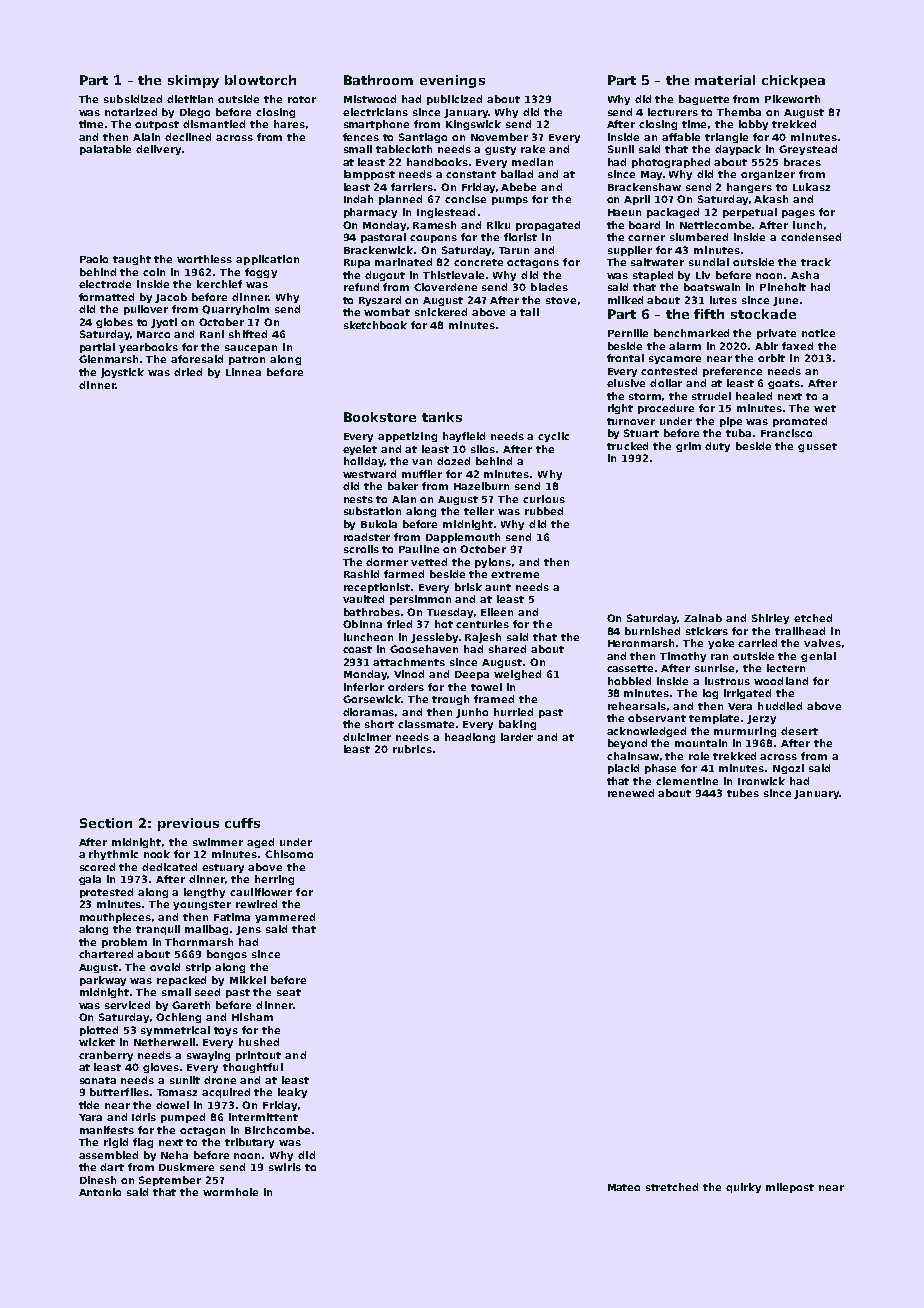  What do you see at coordinates (738, 433) in the screenshot?
I see `tuba` at bounding box center [738, 433].
